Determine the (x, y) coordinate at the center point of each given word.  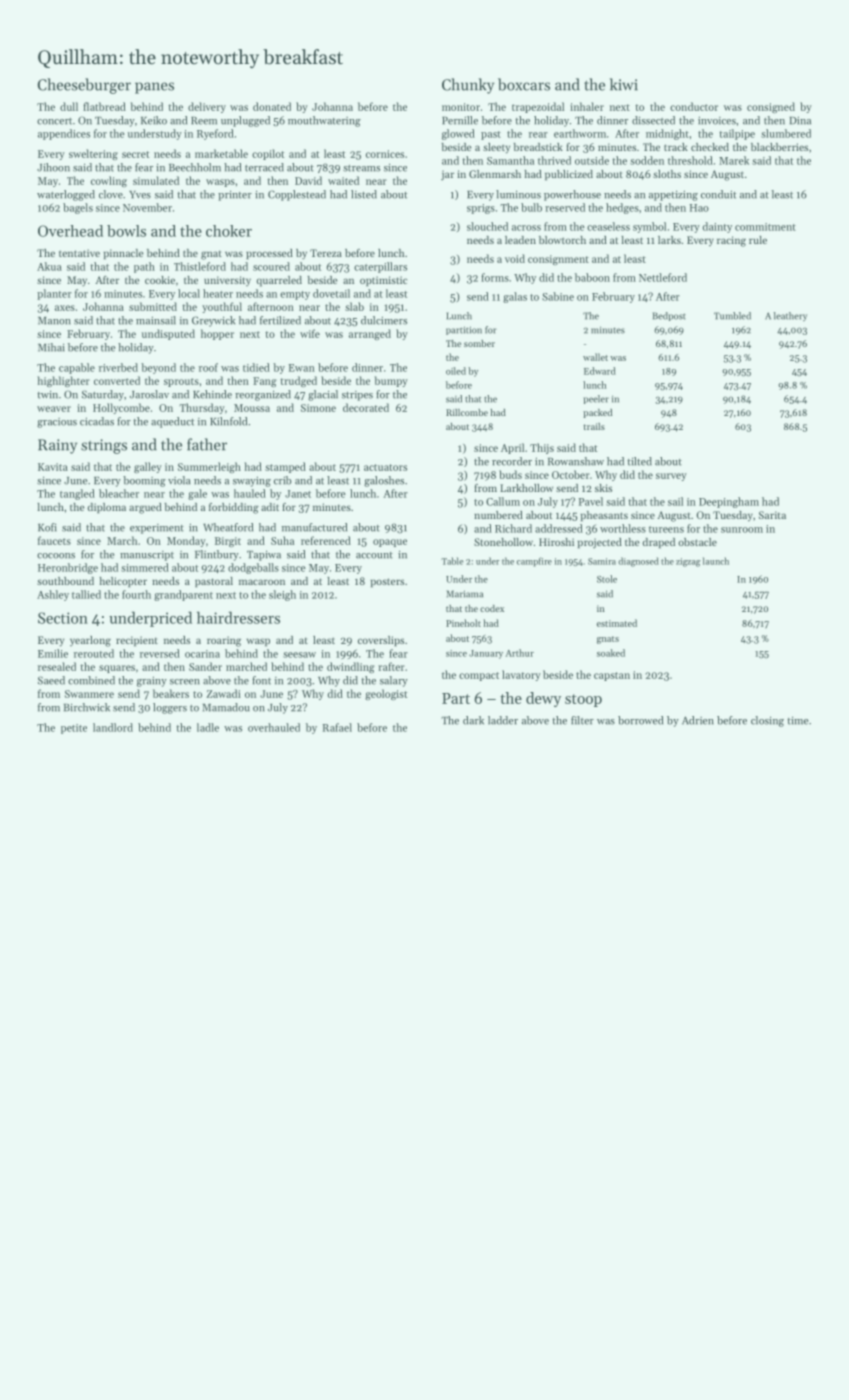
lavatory (521, 675)
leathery (790, 316)
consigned (771, 107)
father (207, 444)
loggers (170, 708)
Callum (503, 501)
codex (492, 608)
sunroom (742, 530)
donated (272, 106)
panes (154, 88)
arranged (370, 334)
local (189, 293)
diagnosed (638, 562)
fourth (136, 594)
